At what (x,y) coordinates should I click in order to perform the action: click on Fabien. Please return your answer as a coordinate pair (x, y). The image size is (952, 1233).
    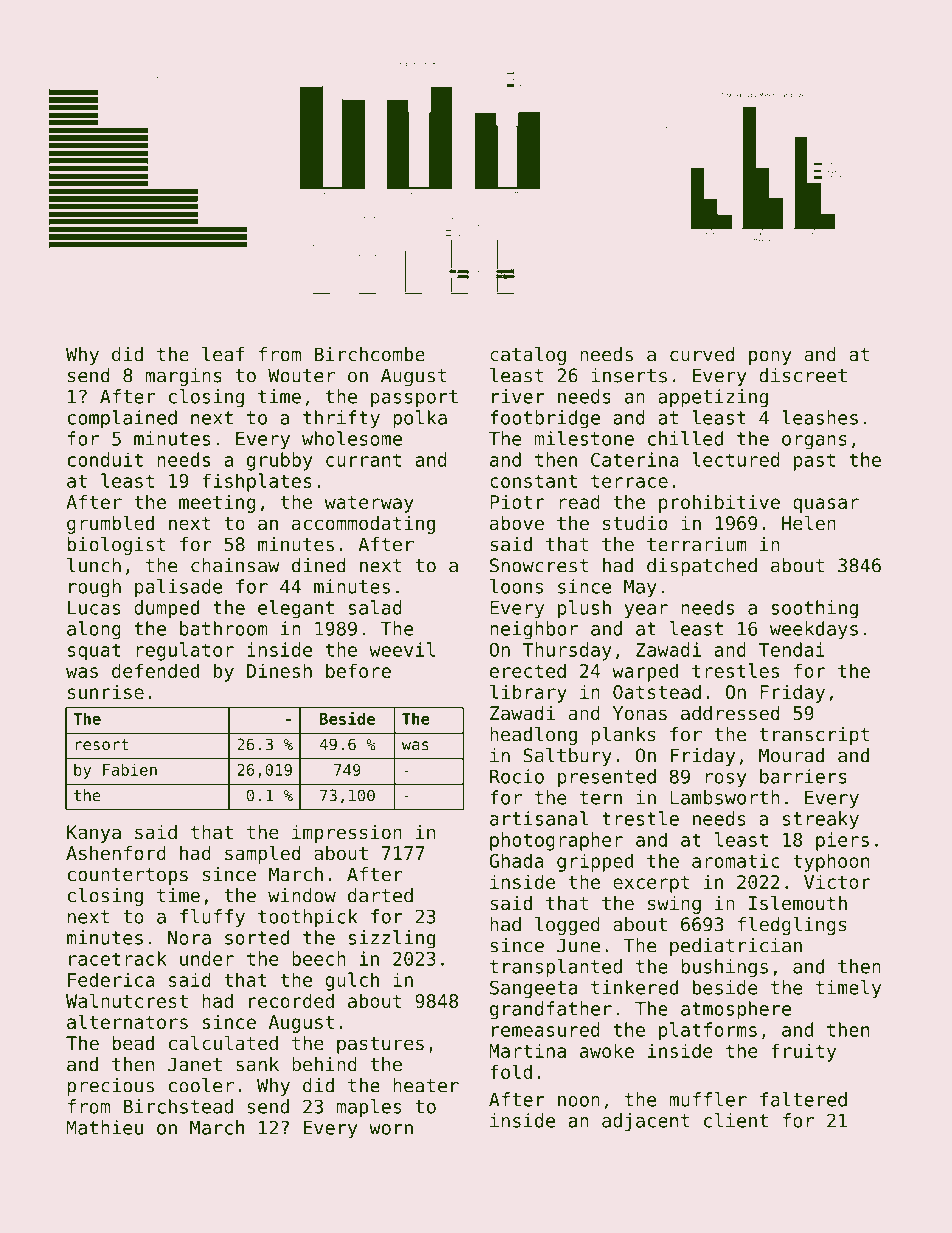
    Looking at the image, I should click on (130, 769).
